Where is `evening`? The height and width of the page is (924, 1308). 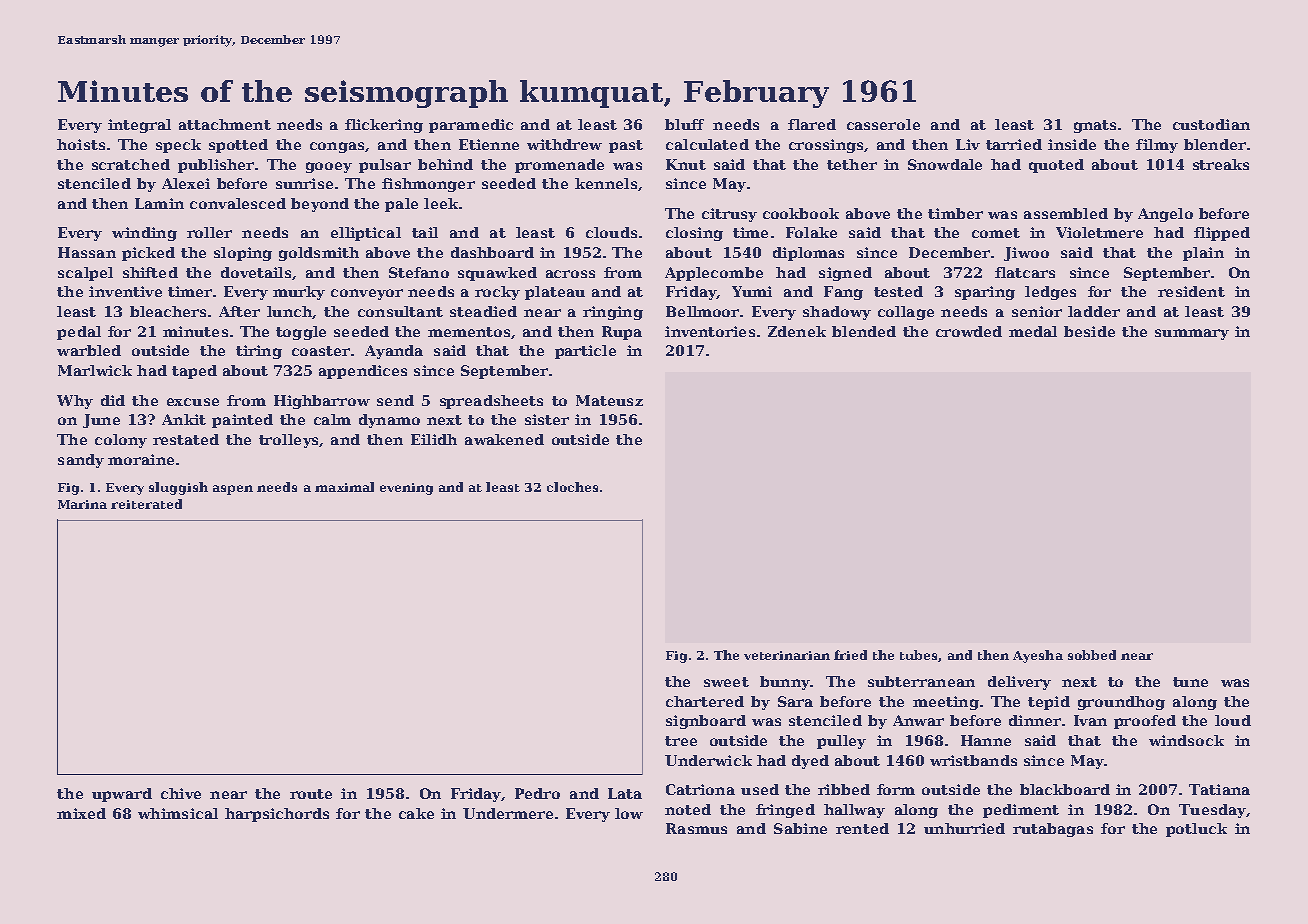
evening is located at coordinates (406, 489).
